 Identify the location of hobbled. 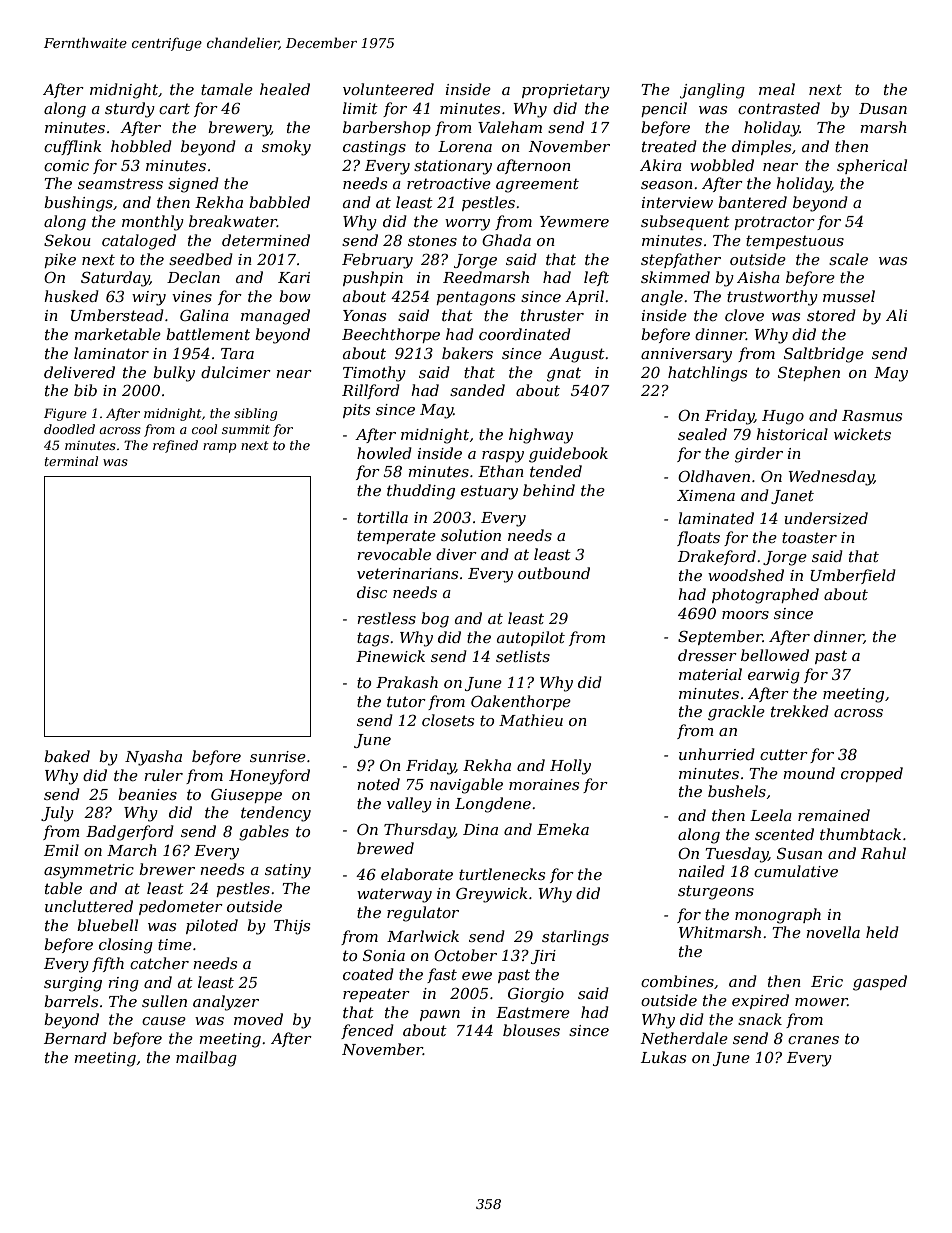
(141, 146).
